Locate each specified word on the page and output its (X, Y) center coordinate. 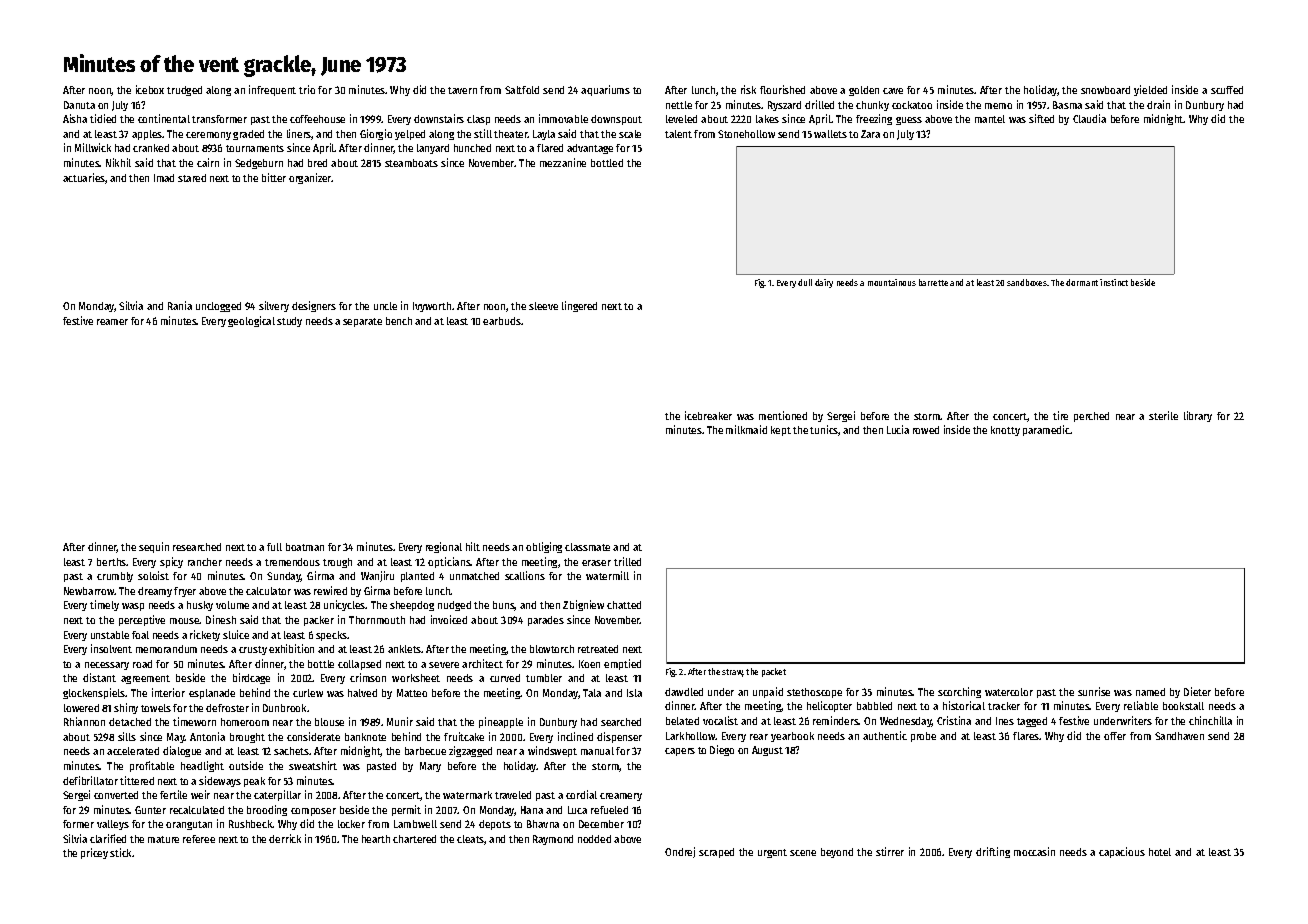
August (767, 751)
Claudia (1089, 118)
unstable (110, 635)
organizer (310, 178)
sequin (154, 547)
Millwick (93, 147)
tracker (1004, 706)
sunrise (1094, 691)
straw (732, 673)
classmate (587, 547)
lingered (579, 306)
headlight (202, 766)
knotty (1005, 431)
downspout (616, 120)
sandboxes (1027, 282)
